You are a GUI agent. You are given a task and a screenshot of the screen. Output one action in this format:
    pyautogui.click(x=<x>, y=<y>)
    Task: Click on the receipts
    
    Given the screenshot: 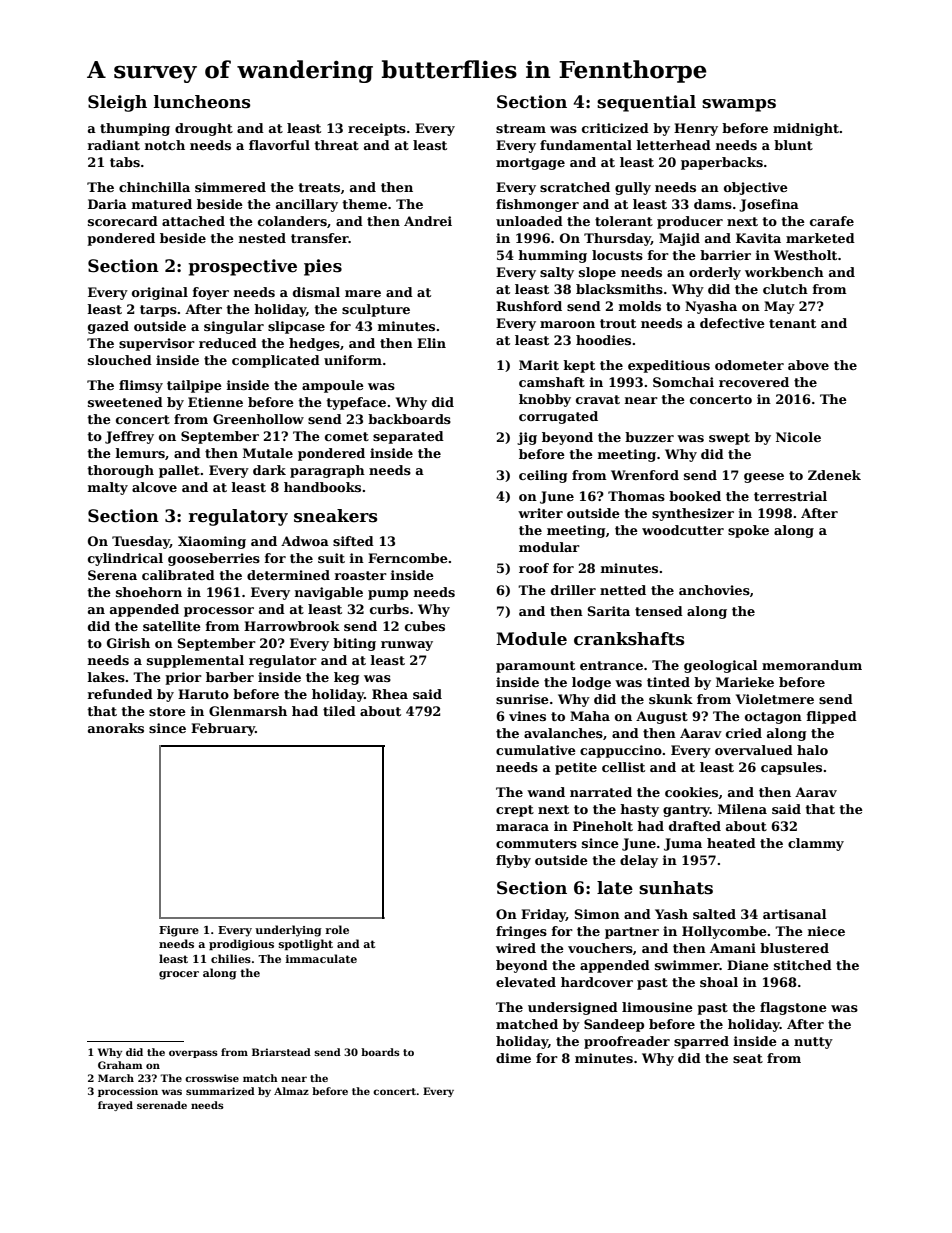 What is the action you would take?
    pyautogui.click(x=377, y=129)
